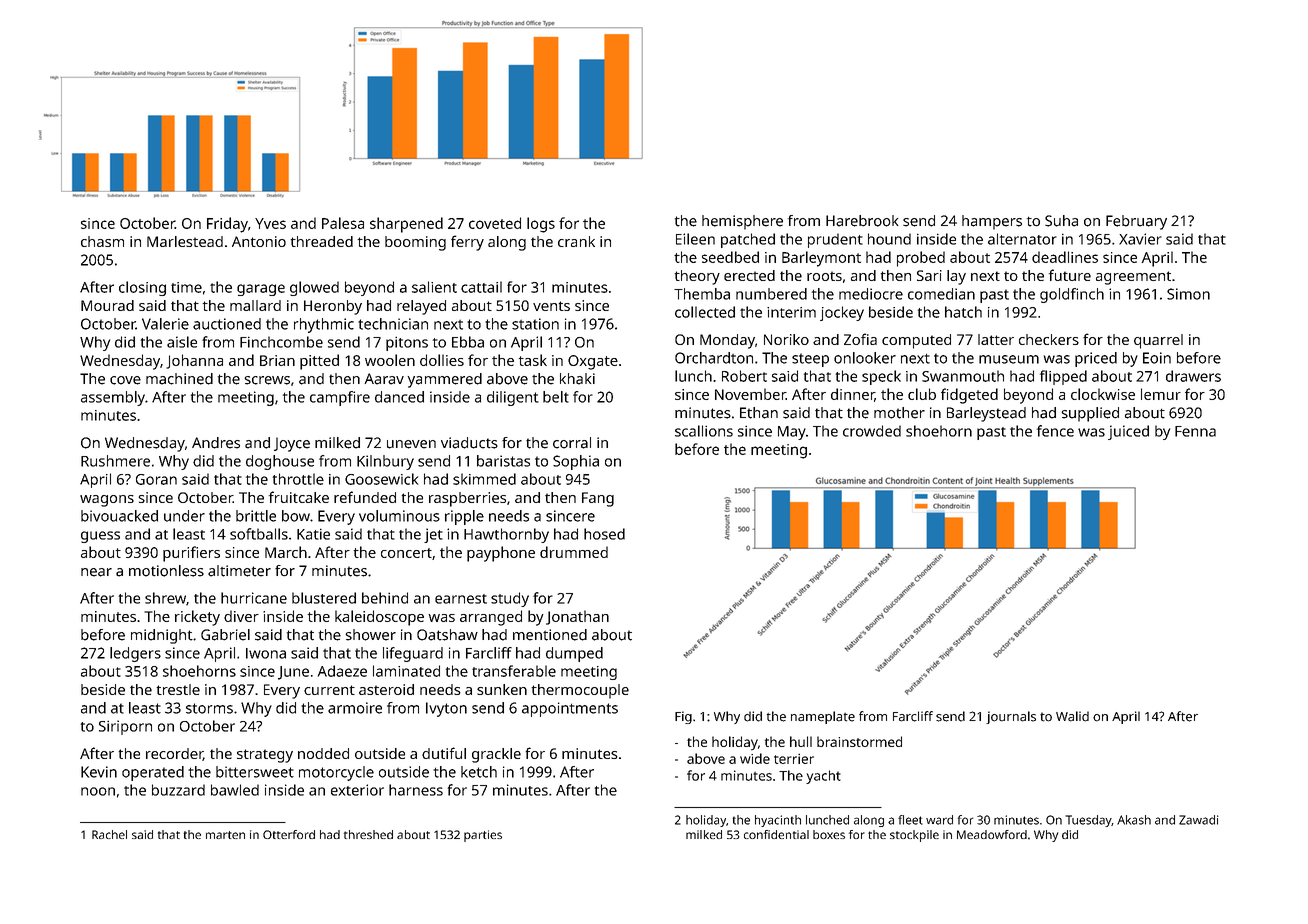 The width and height of the screenshot is (1308, 924). I want to click on chasm, so click(102, 241).
